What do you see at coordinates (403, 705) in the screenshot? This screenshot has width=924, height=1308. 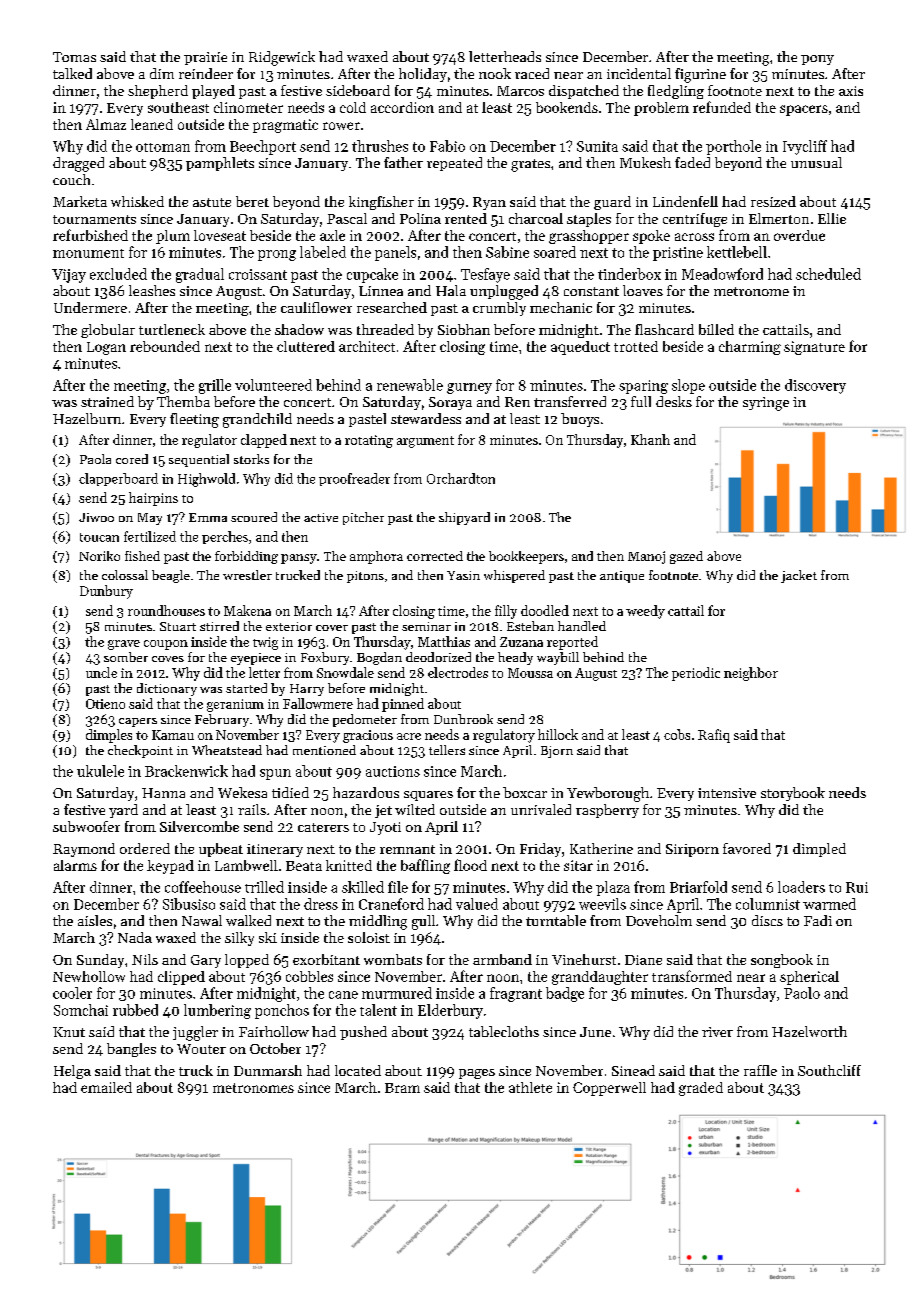 I see `pinned` at bounding box center [403, 705].
